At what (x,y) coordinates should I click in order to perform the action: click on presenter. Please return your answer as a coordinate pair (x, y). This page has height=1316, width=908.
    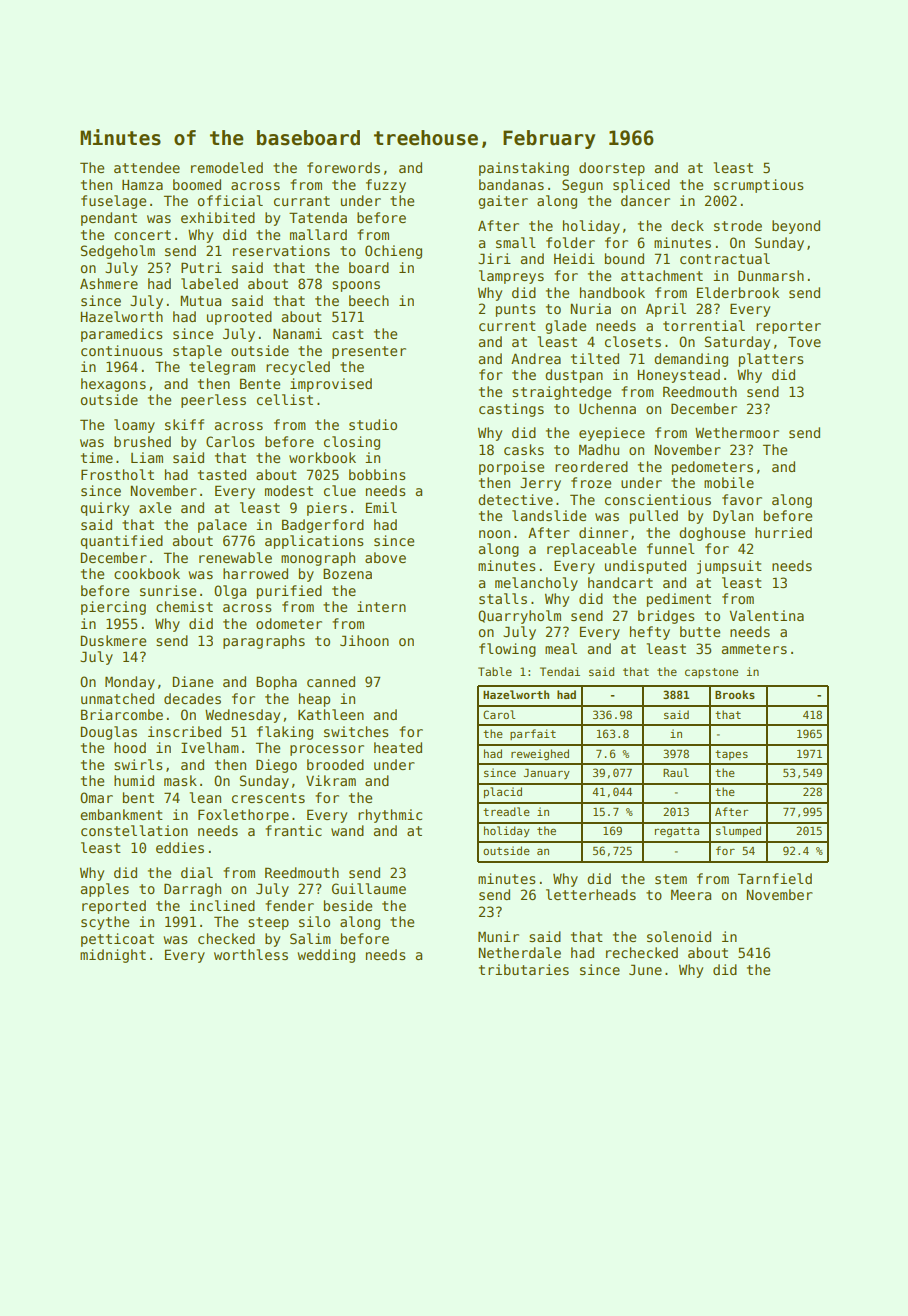
    Looking at the image, I should click on (369, 352).
